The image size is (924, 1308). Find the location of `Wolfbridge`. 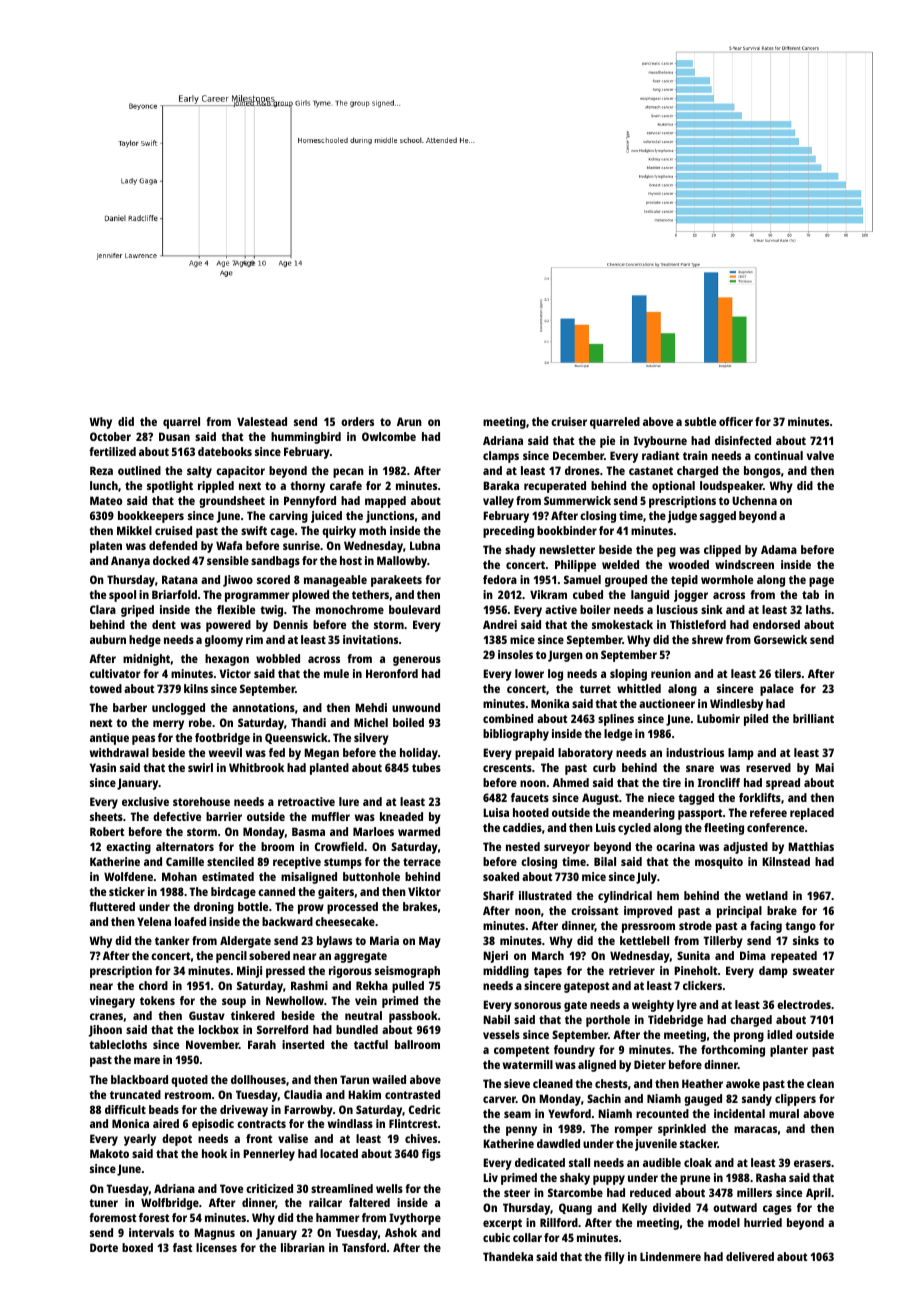

Wolfbridge is located at coordinates (170, 1204).
